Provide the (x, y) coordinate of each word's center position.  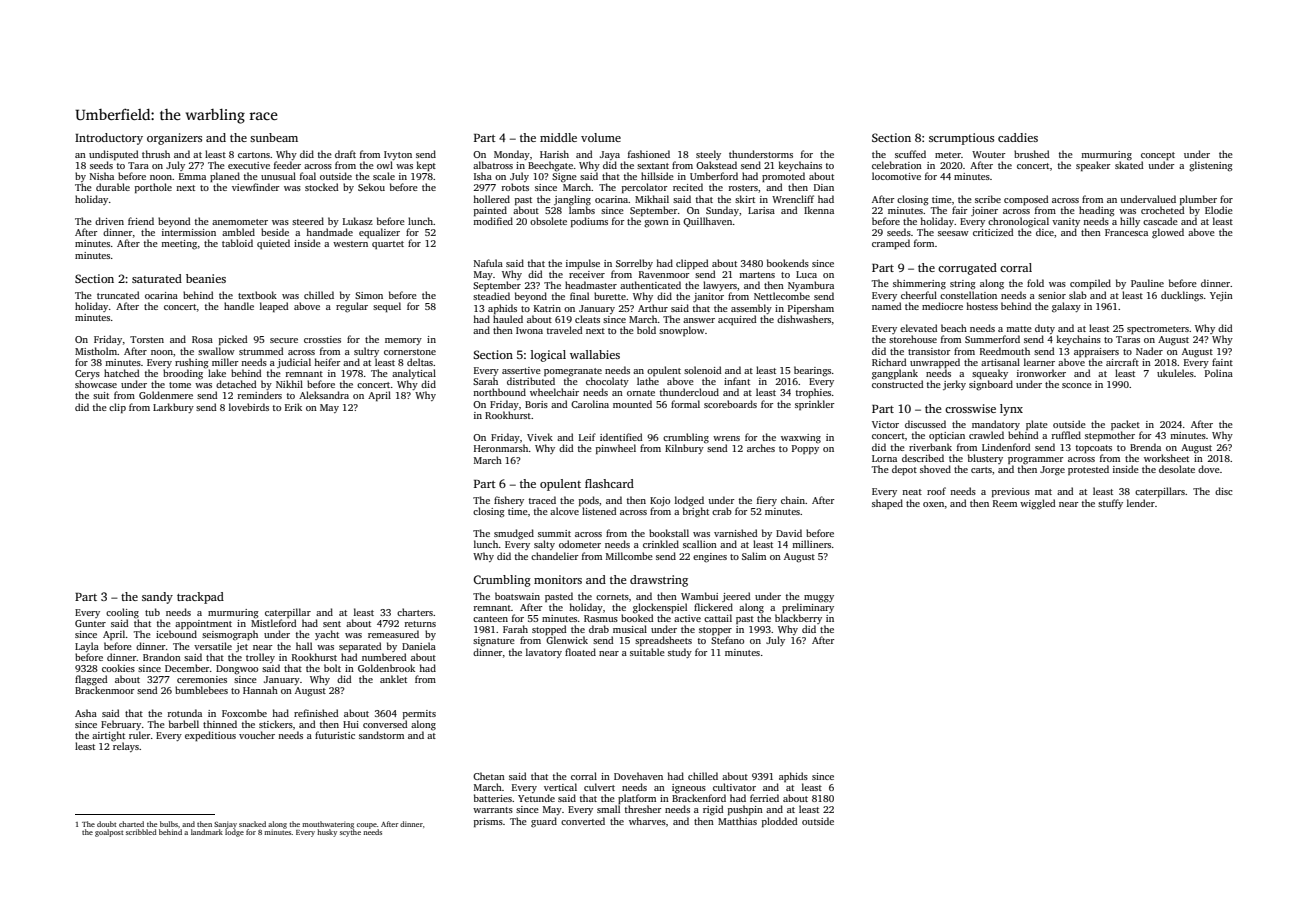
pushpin (745, 810)
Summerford (992, 339)
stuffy (1110, 504)
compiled (1090, 284)
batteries (493, 798)
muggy (819, 599)
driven (109, 221)
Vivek (540, 437)
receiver (587, 274)
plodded (780, 822)
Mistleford (274, 623)
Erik (293, 407)
